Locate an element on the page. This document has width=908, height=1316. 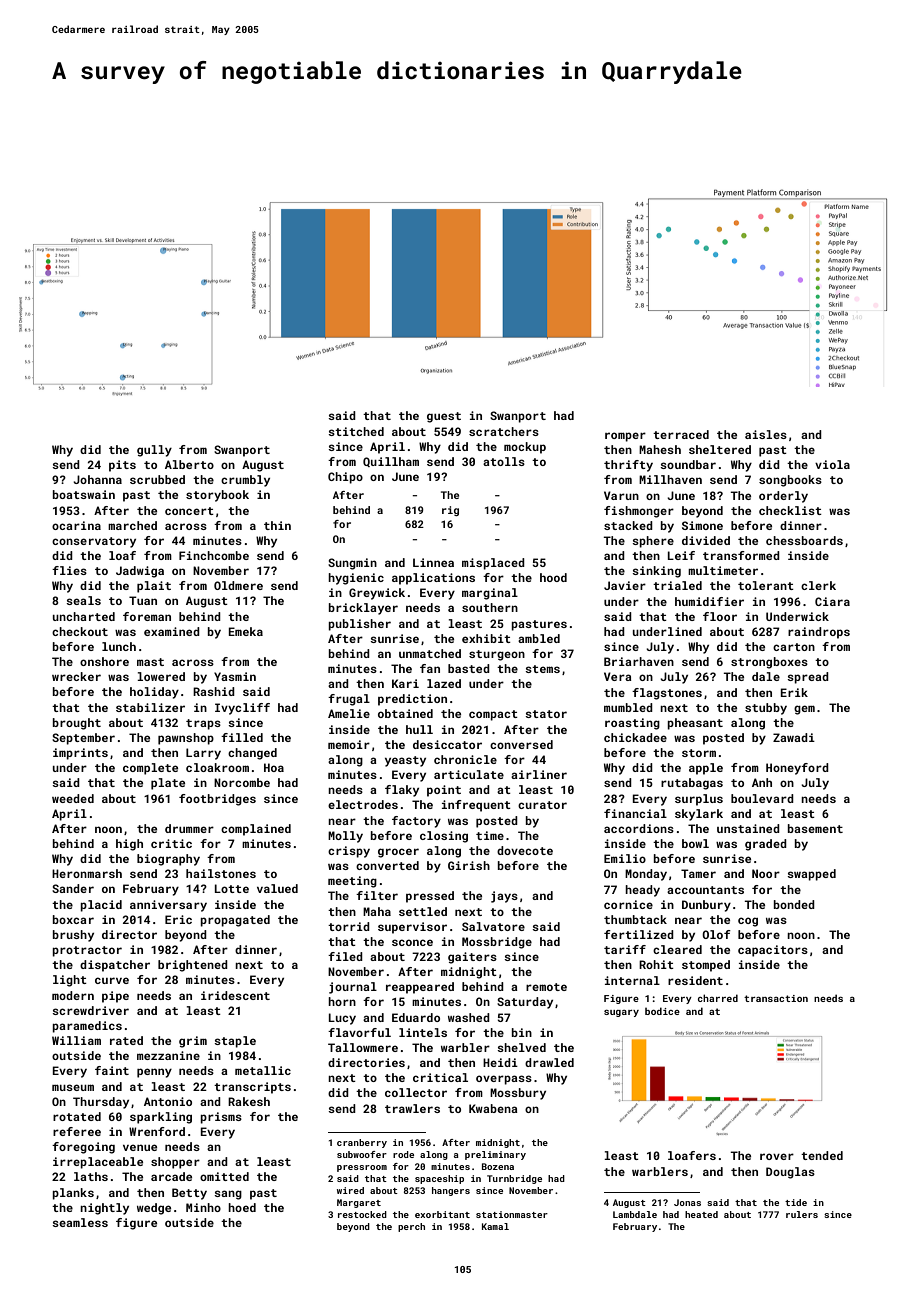
Chipo is located at coordinates (345, 478).
